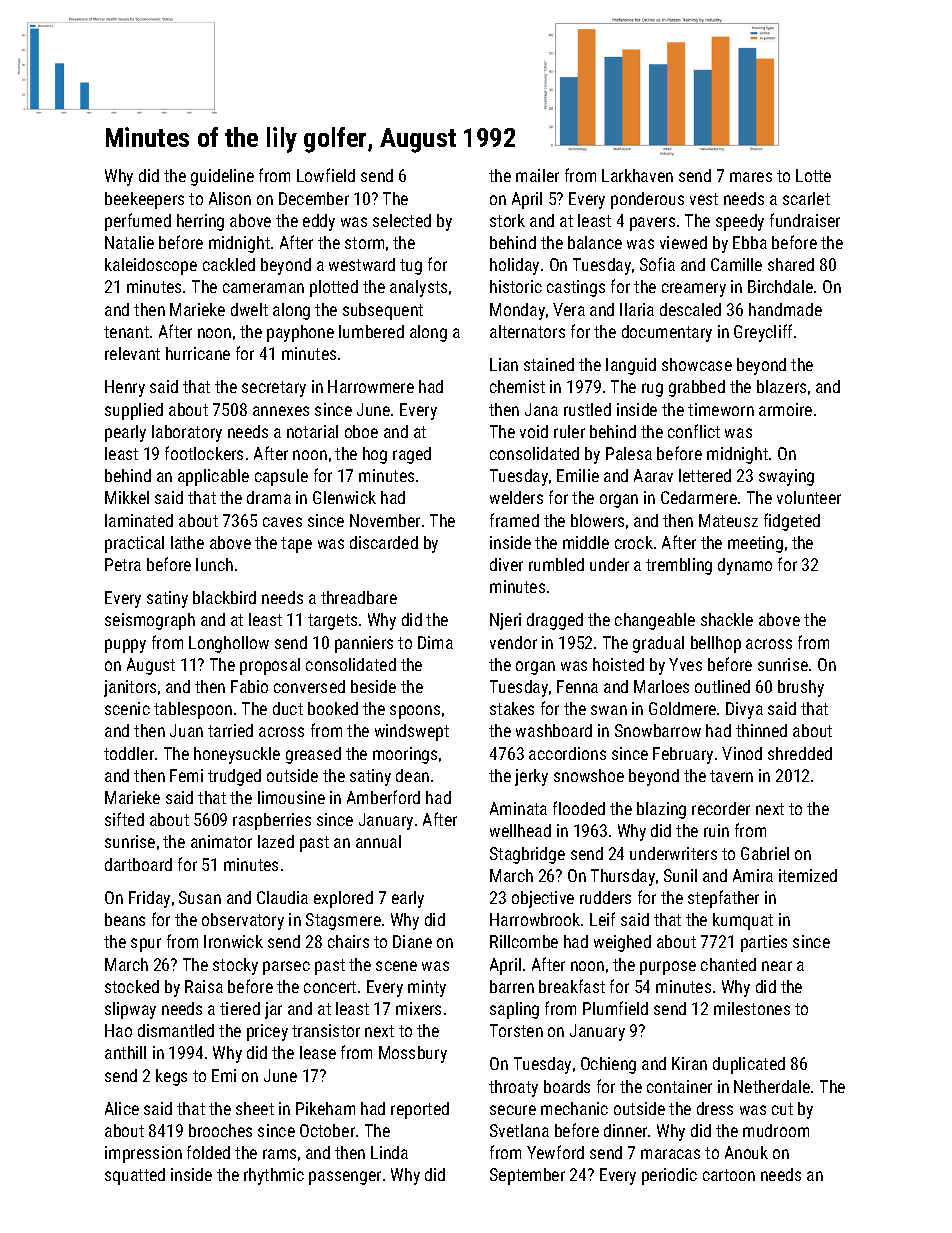 Image resolution: width=952 pixels, height=1233 pixels. Describe the element at coordinates (579, 808) in the page. I see `flooded` at that location.
